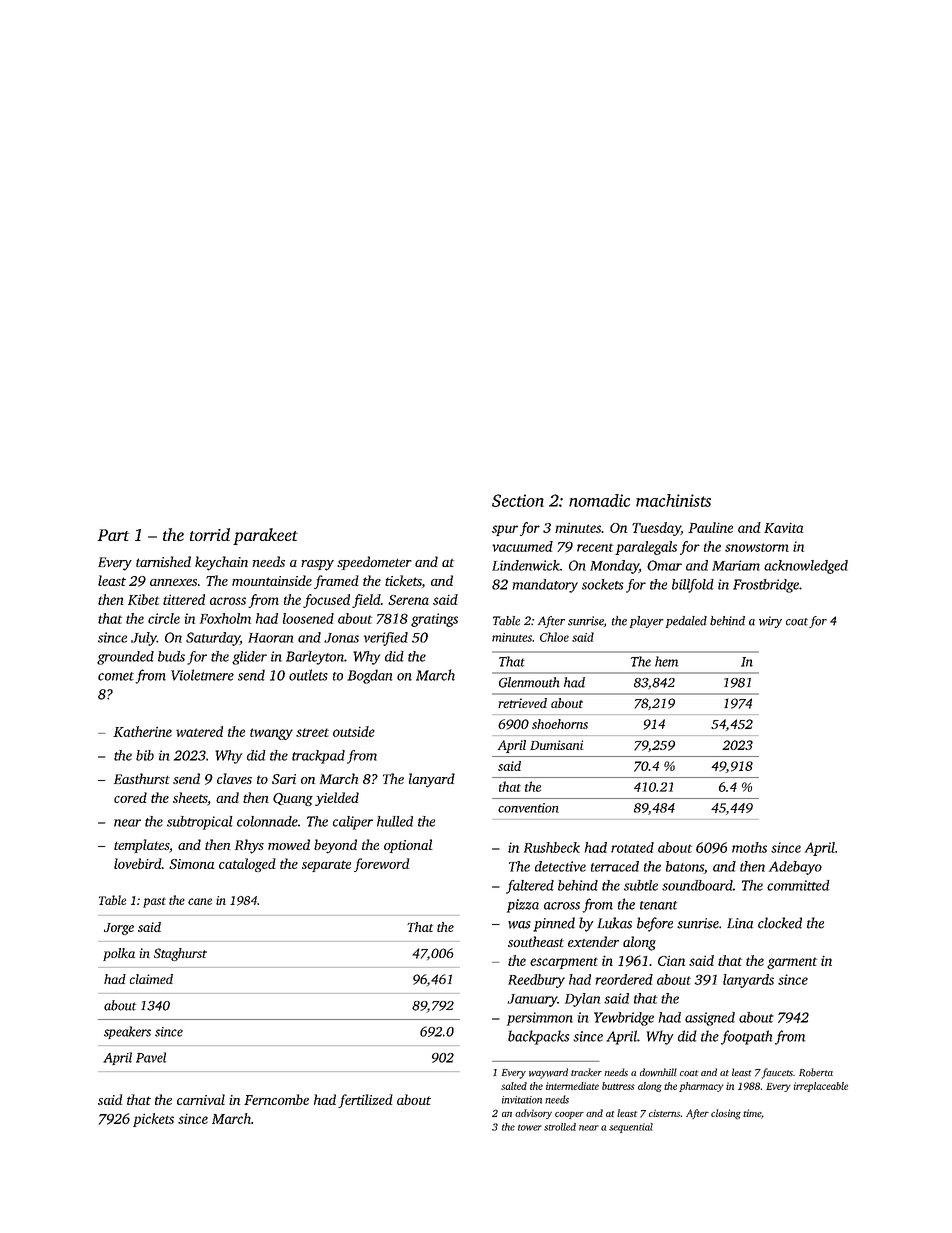 This screenshot has width=952, height=1233. I want to click on tracker, so click(586, 1072).
